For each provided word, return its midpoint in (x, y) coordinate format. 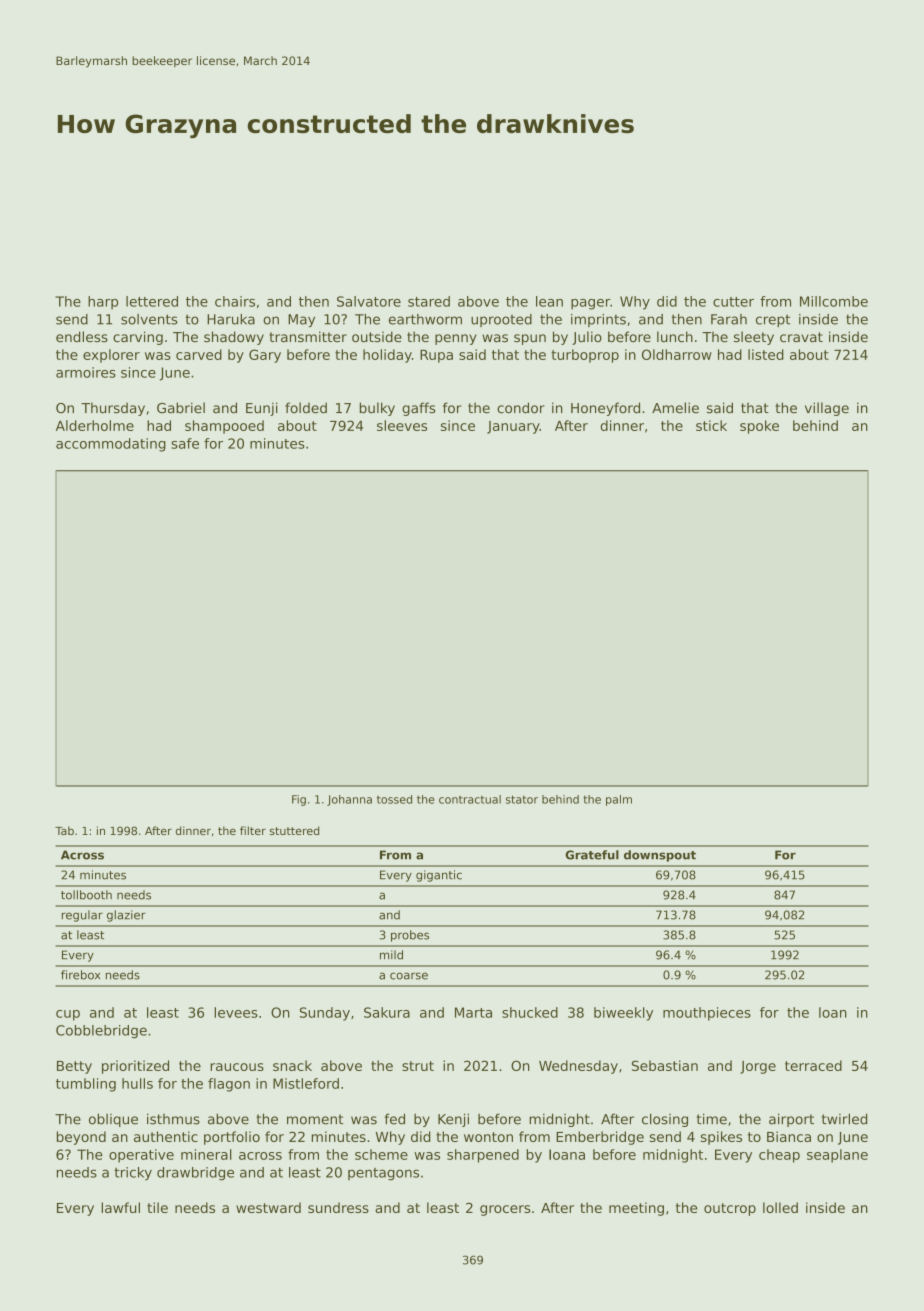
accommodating (111, 445)
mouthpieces (707, 1014)
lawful (121, 1207)
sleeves (402, 425)
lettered (152, 301)
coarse (409, 976)
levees (236, 1012)
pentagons (383, 1174)
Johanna (349, 800)
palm (619, 800)
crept (773, 320)
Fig (299, 800)
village (827, 409)
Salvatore (369, 301)
